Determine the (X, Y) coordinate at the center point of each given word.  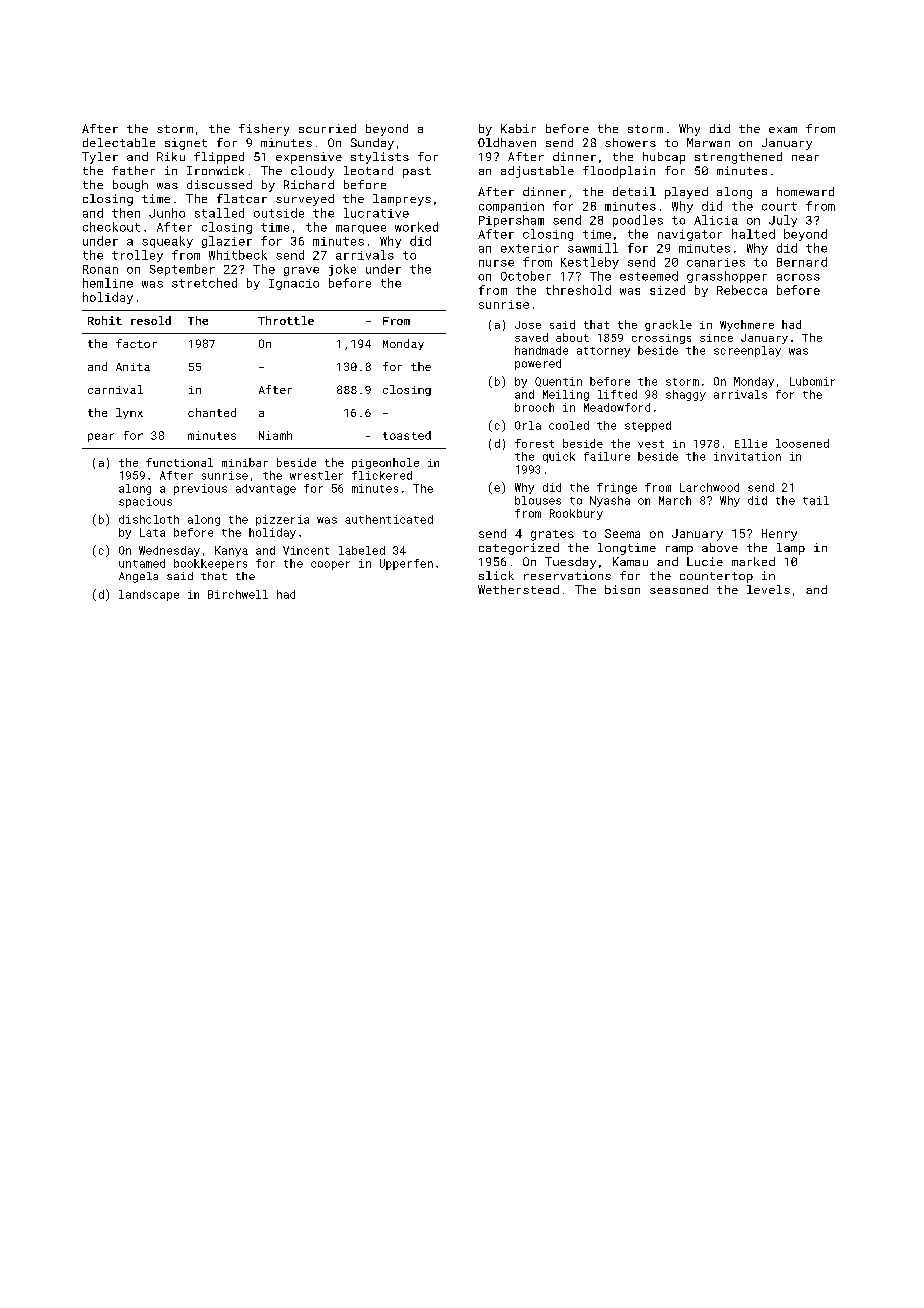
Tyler (100, 158)
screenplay (747, 351)
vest (651, 444)
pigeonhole (385, 463)
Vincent (306, 550)
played (686, 193)
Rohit (105, 320)
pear (101, 437)
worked (416, 227)
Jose (528, 325)
